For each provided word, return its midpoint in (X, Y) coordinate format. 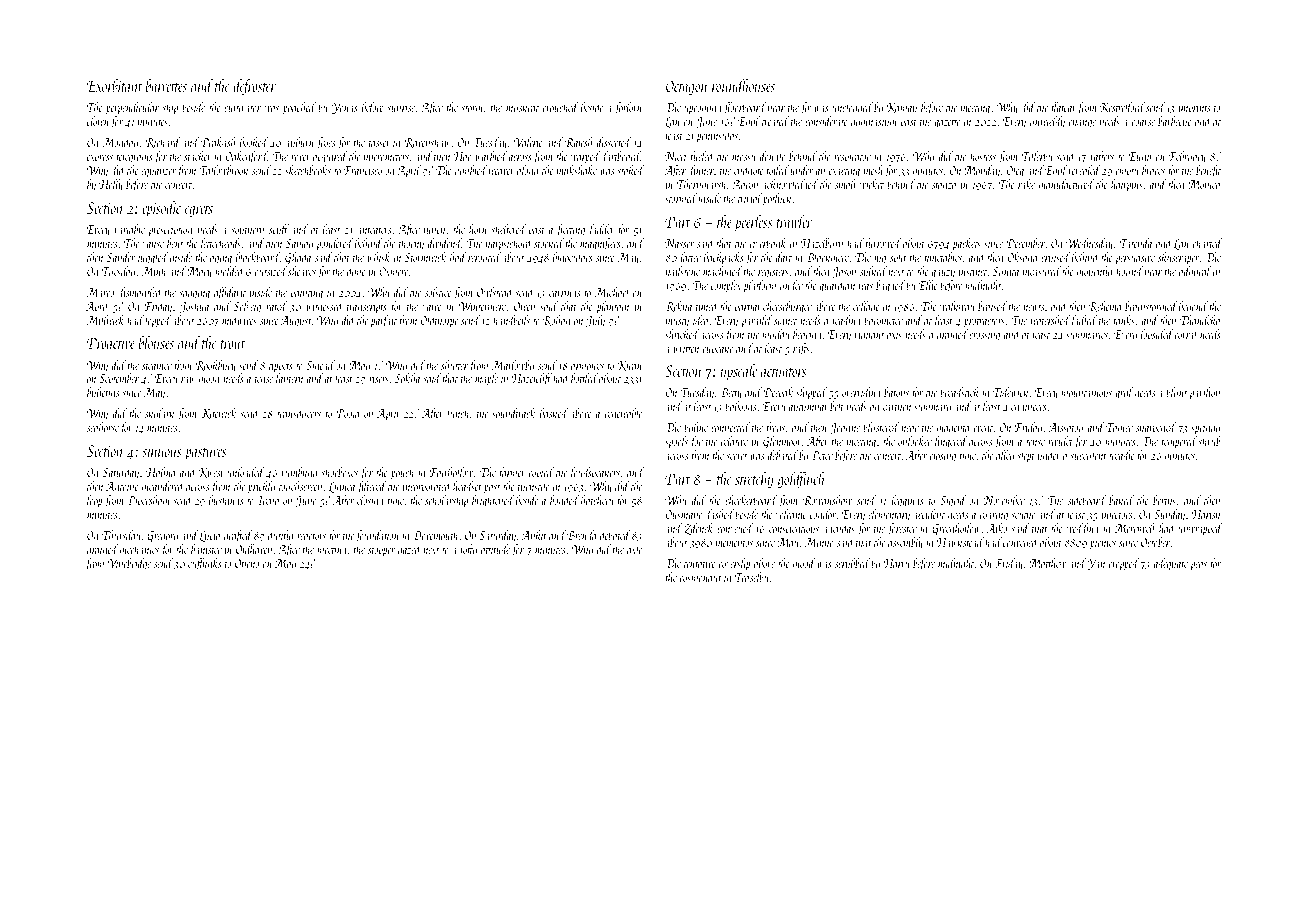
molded (230, 271)
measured (1042, 271)
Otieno (247, 563)
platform (759, 286)
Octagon (687, 88)
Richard (163, 142)
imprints (1194, 109)
